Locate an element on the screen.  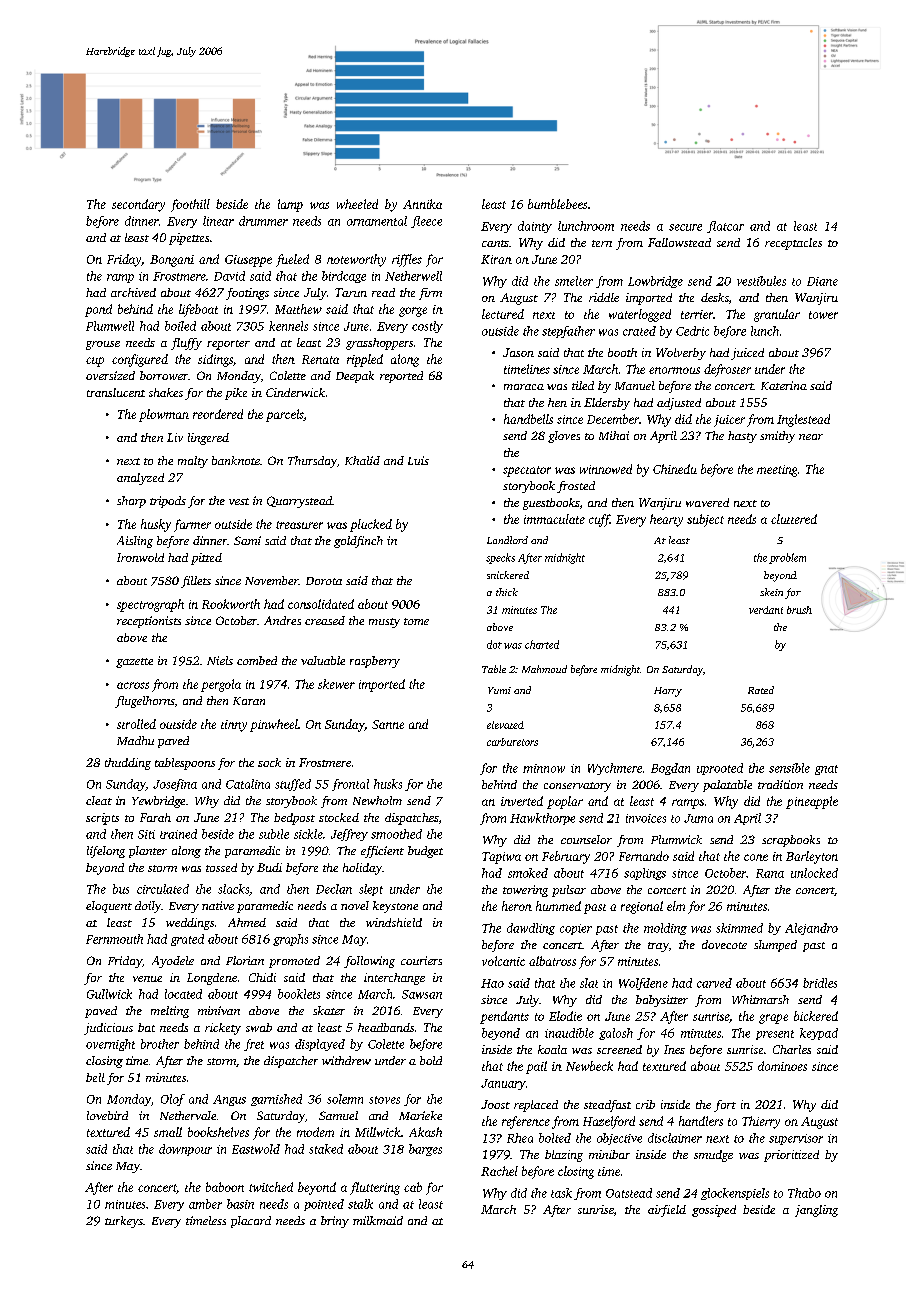
Yumi is located at coordinates (499, 690).
